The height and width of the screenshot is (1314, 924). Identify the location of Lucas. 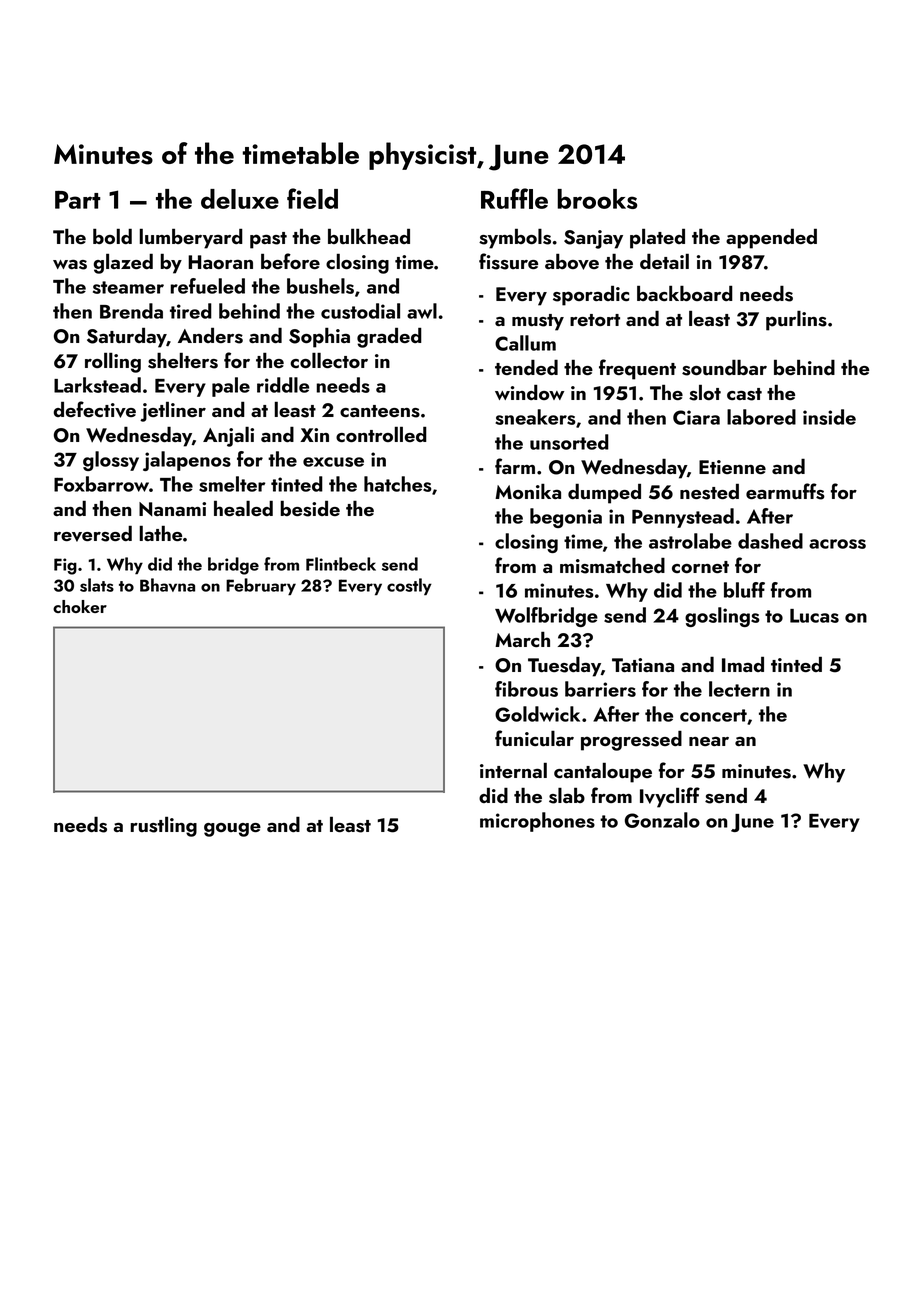
(814, 616).
